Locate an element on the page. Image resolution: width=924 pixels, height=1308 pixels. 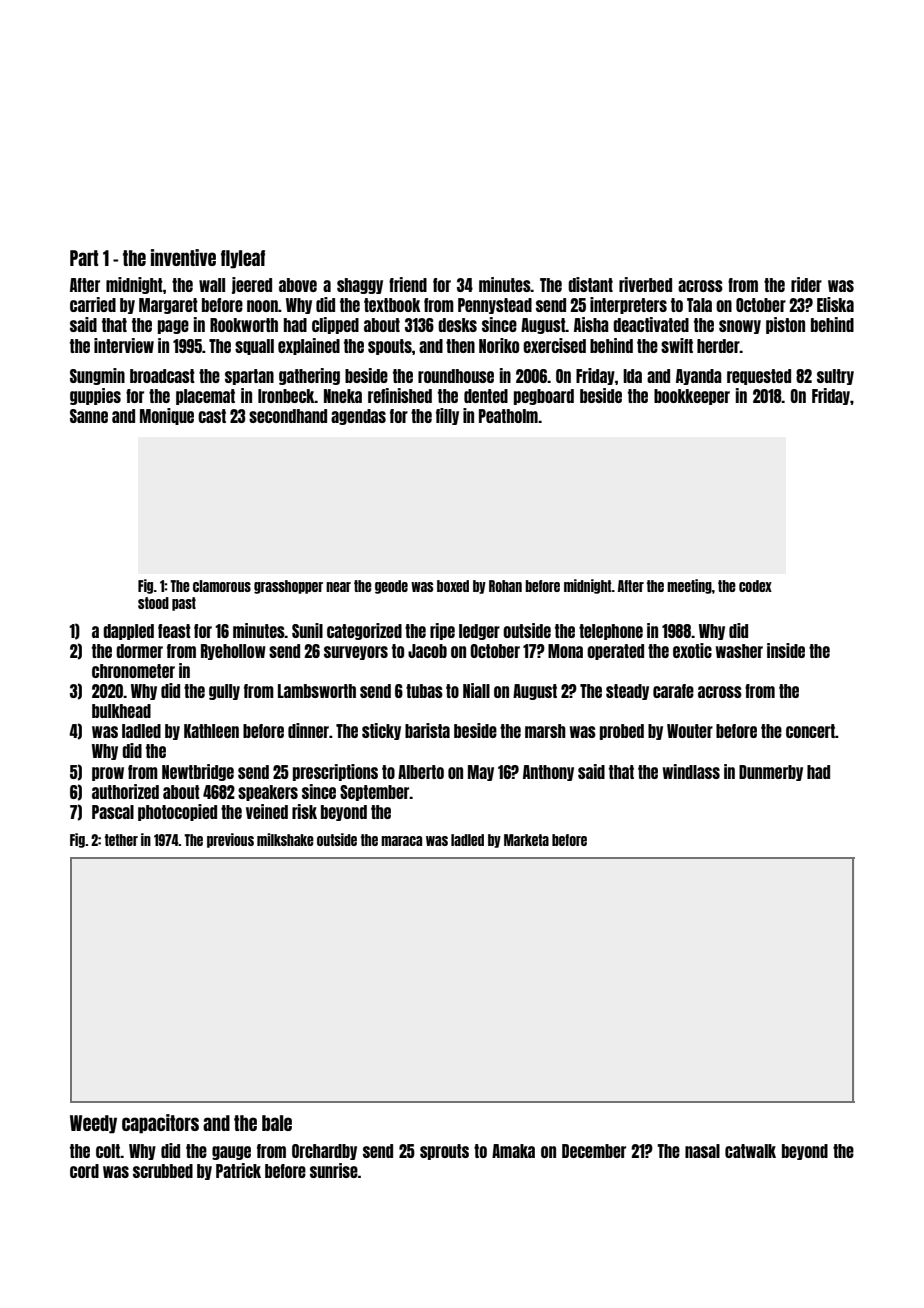
sultry is located at coordinates (835, 377).
